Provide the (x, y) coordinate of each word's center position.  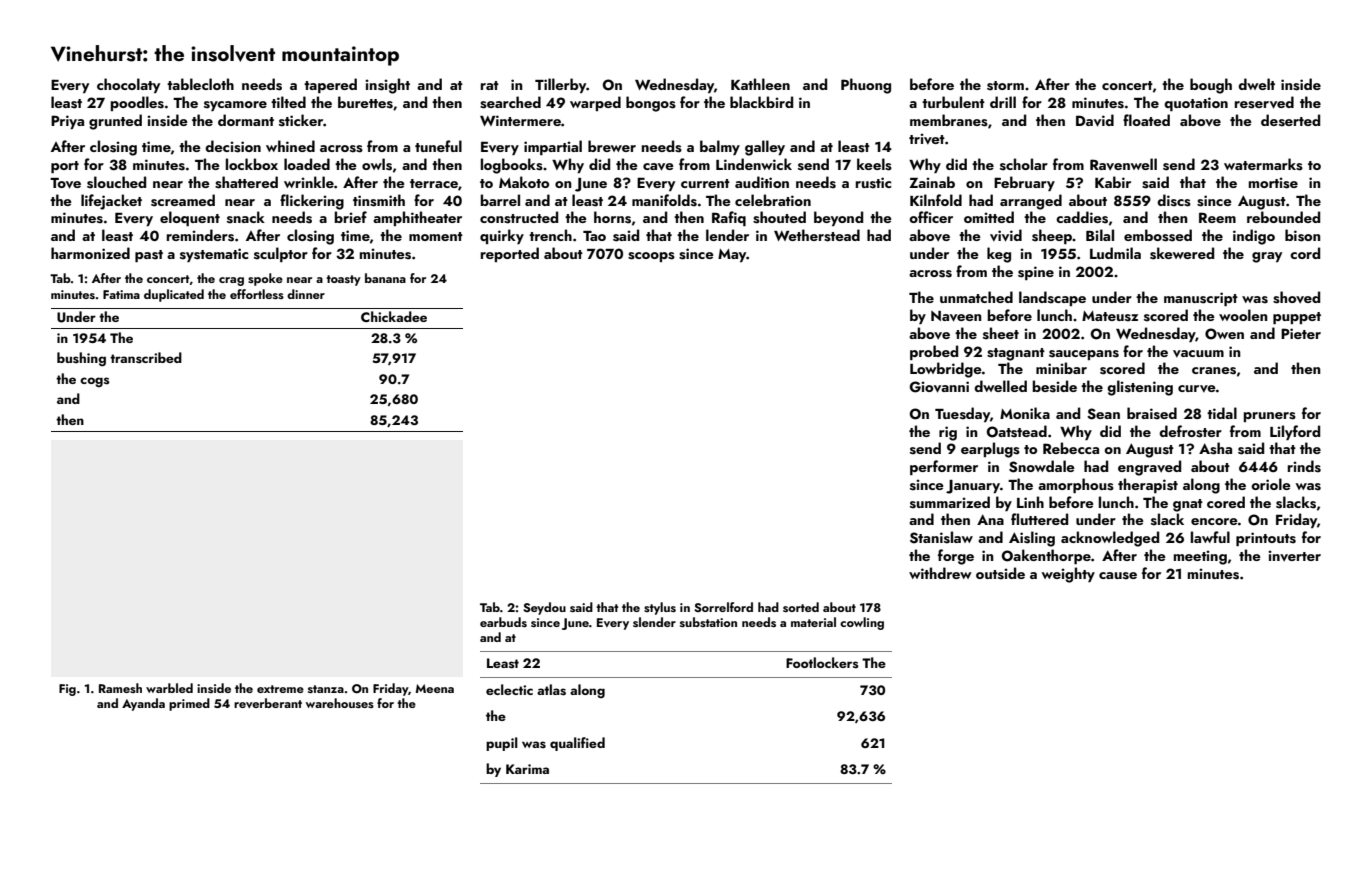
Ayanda (143, 704)
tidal (1222, 413)
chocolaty (128, 85)
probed (934, 352)
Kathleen (760, 84)
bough (1211, 86)
